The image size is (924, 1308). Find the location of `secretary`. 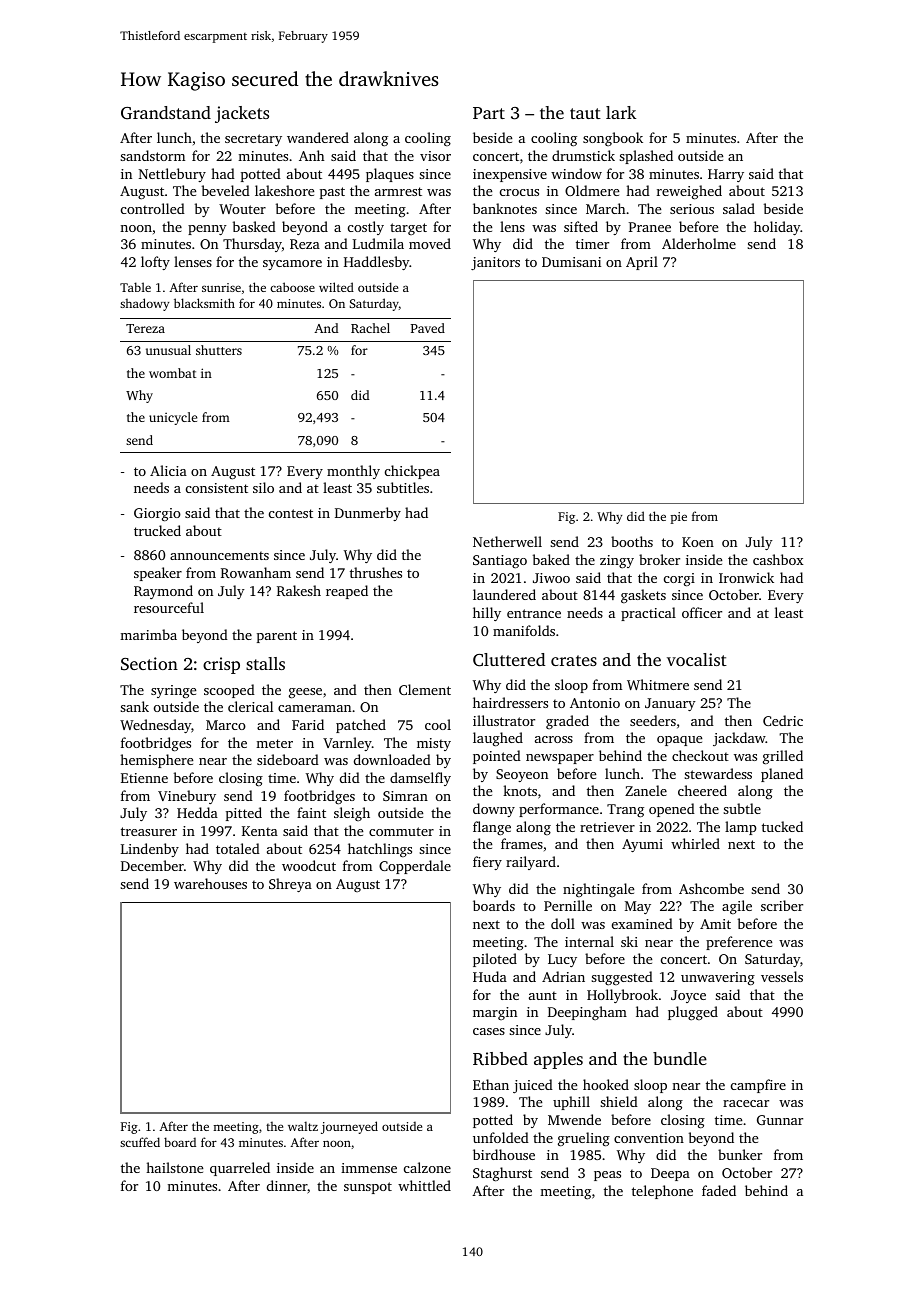

secretary is located at coordinates (253, 140).
